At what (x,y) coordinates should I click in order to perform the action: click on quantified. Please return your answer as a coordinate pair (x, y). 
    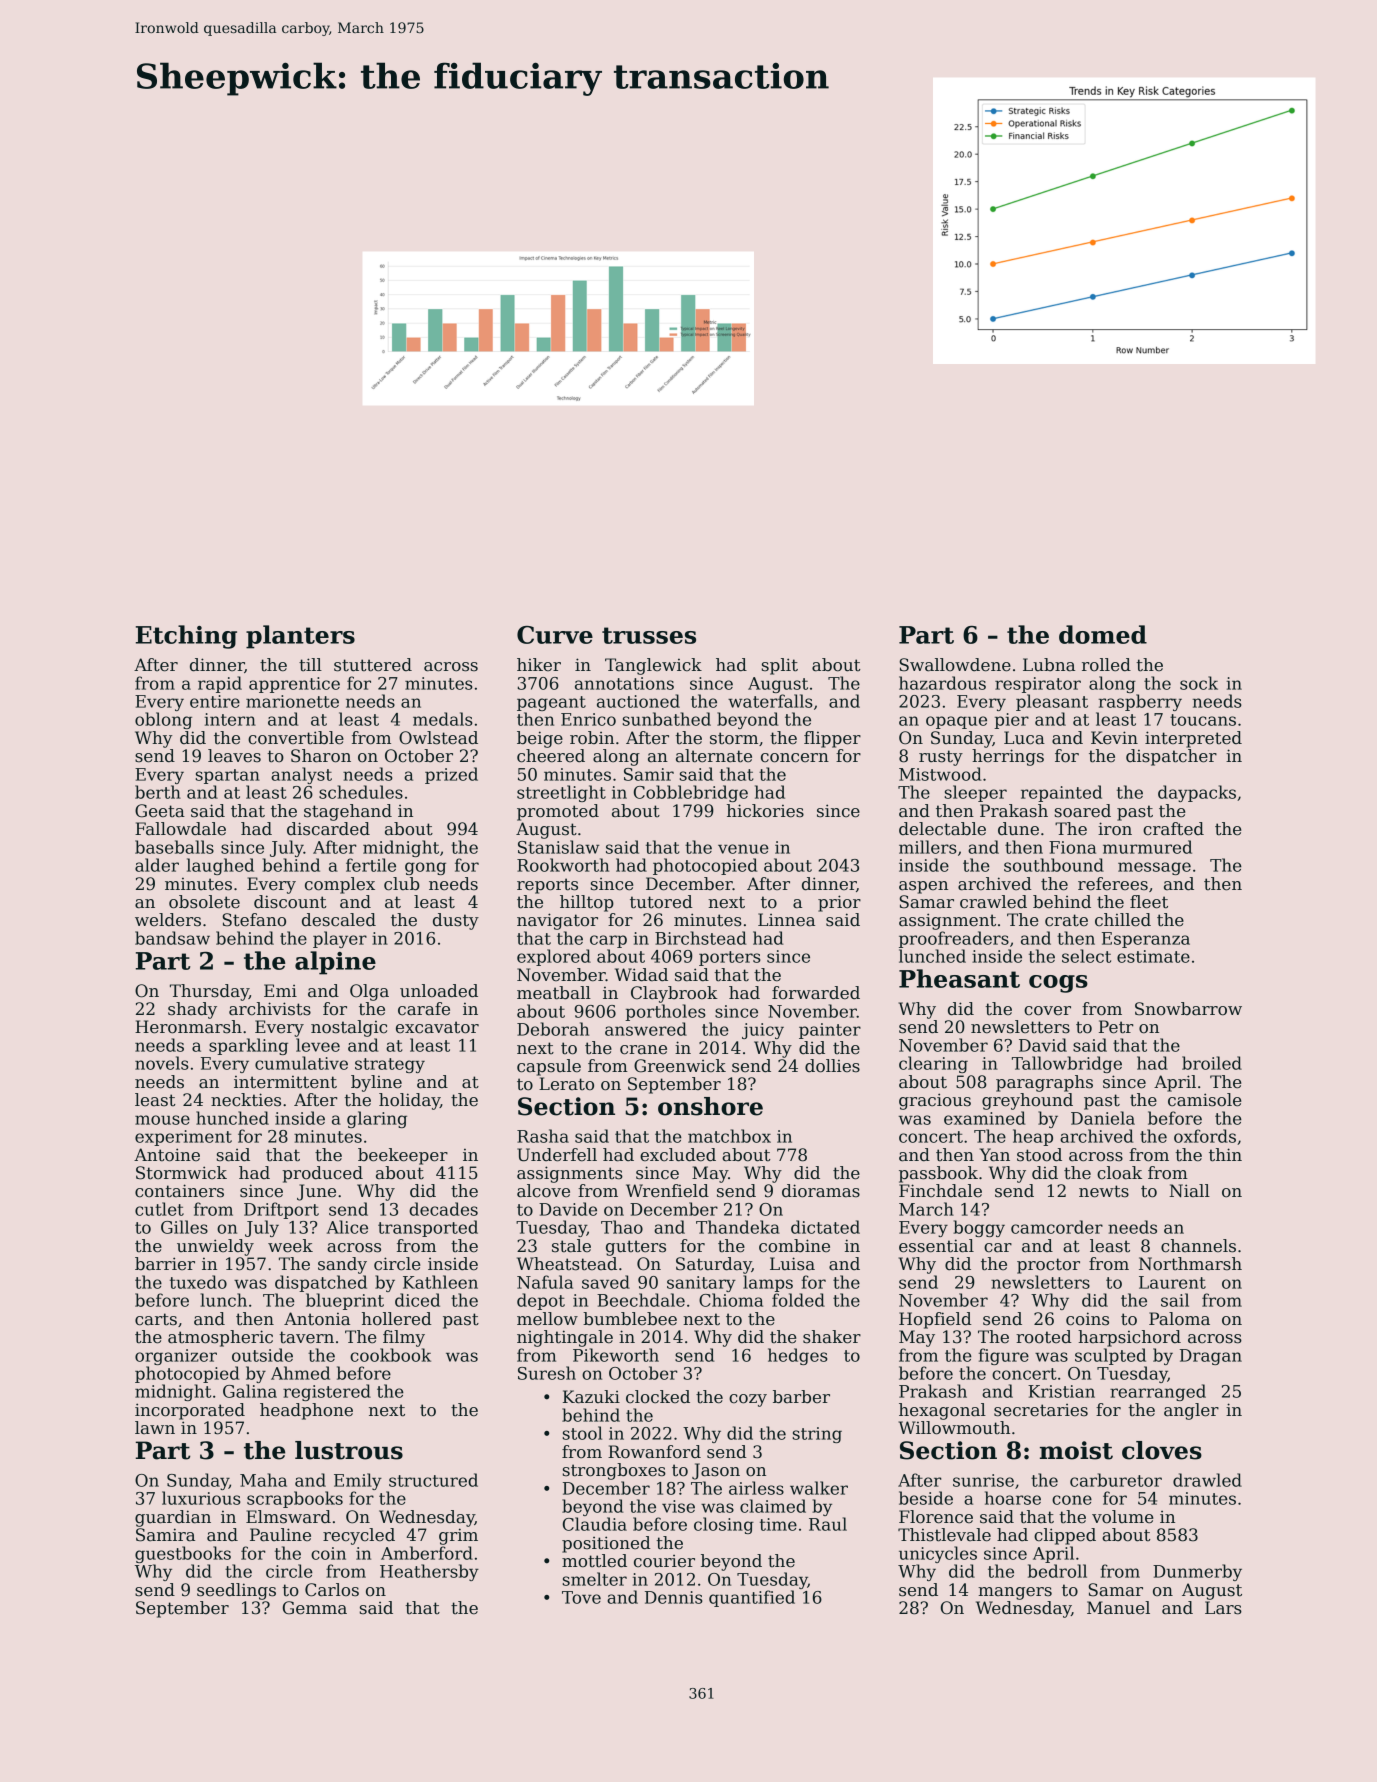
    Looking at the image, I should click on (752, 1598).
